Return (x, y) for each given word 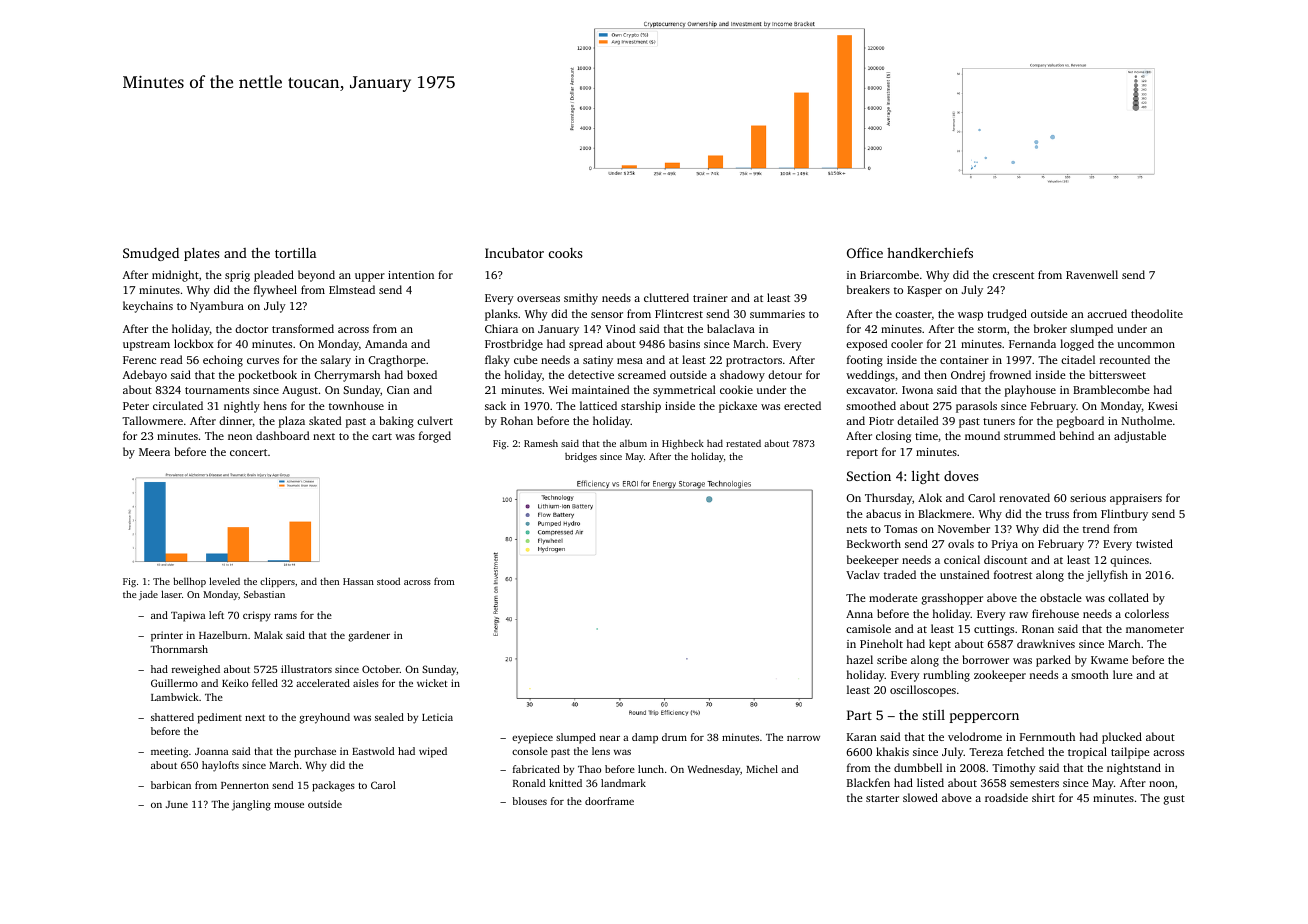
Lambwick (175, 697)
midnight (175, 276)
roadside (1006, 797)
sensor (607, 315)
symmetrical (684, 391)
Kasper (924, 291)
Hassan (358, 581)
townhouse (356, 405)
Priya (1005, 545)
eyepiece (532, 738)
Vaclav (863, 574)
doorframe (609, 801)
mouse (289, 805)
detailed (917, 420)
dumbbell (918, 767)
